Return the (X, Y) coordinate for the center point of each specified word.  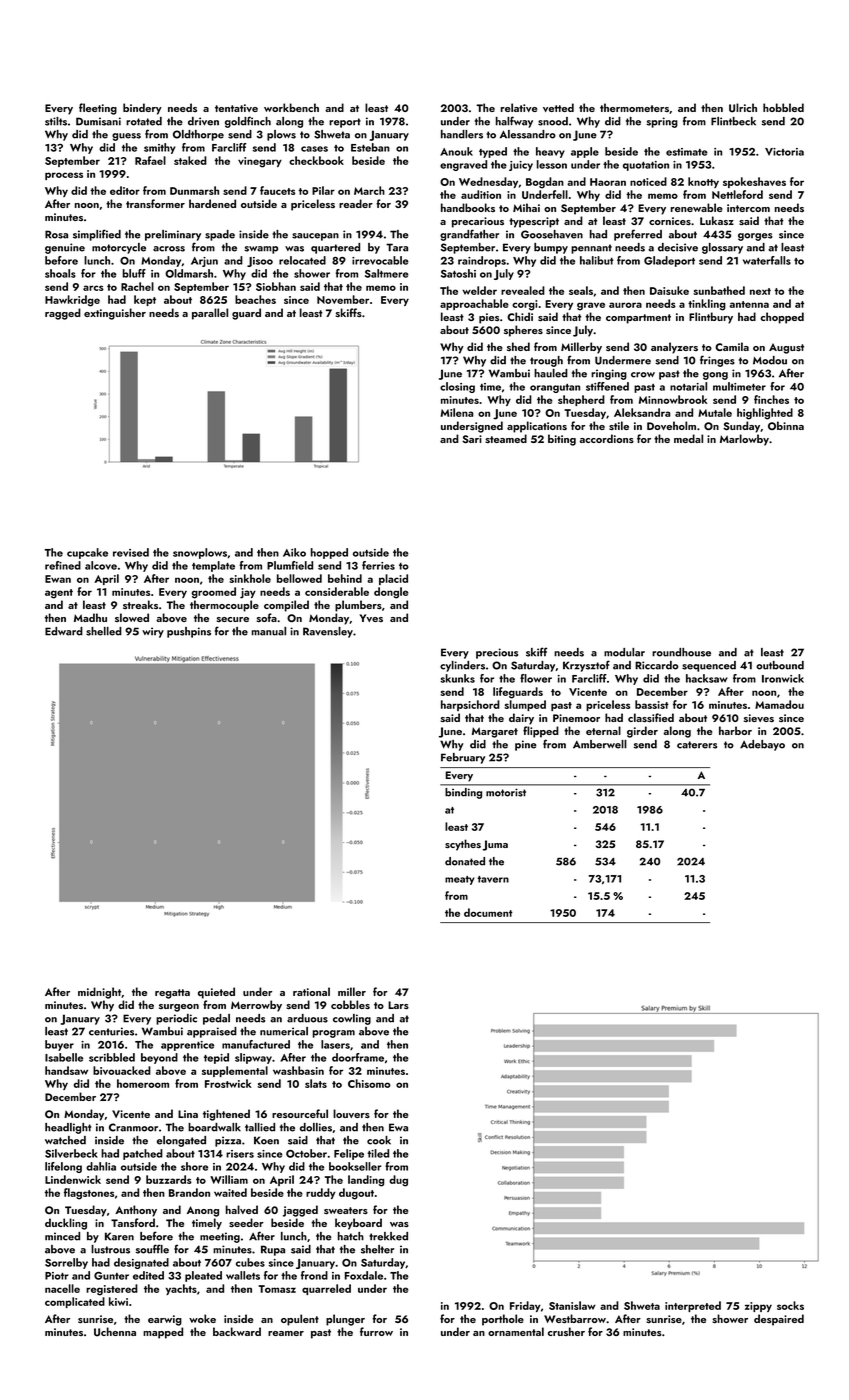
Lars (398, 1005)
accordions (607, 438)
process (64, 176)
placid (393, 579)
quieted (216, 993)
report (345, 123)
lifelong (63, 1167)
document (488, 912)
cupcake (87, 553)
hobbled (783, 107)
